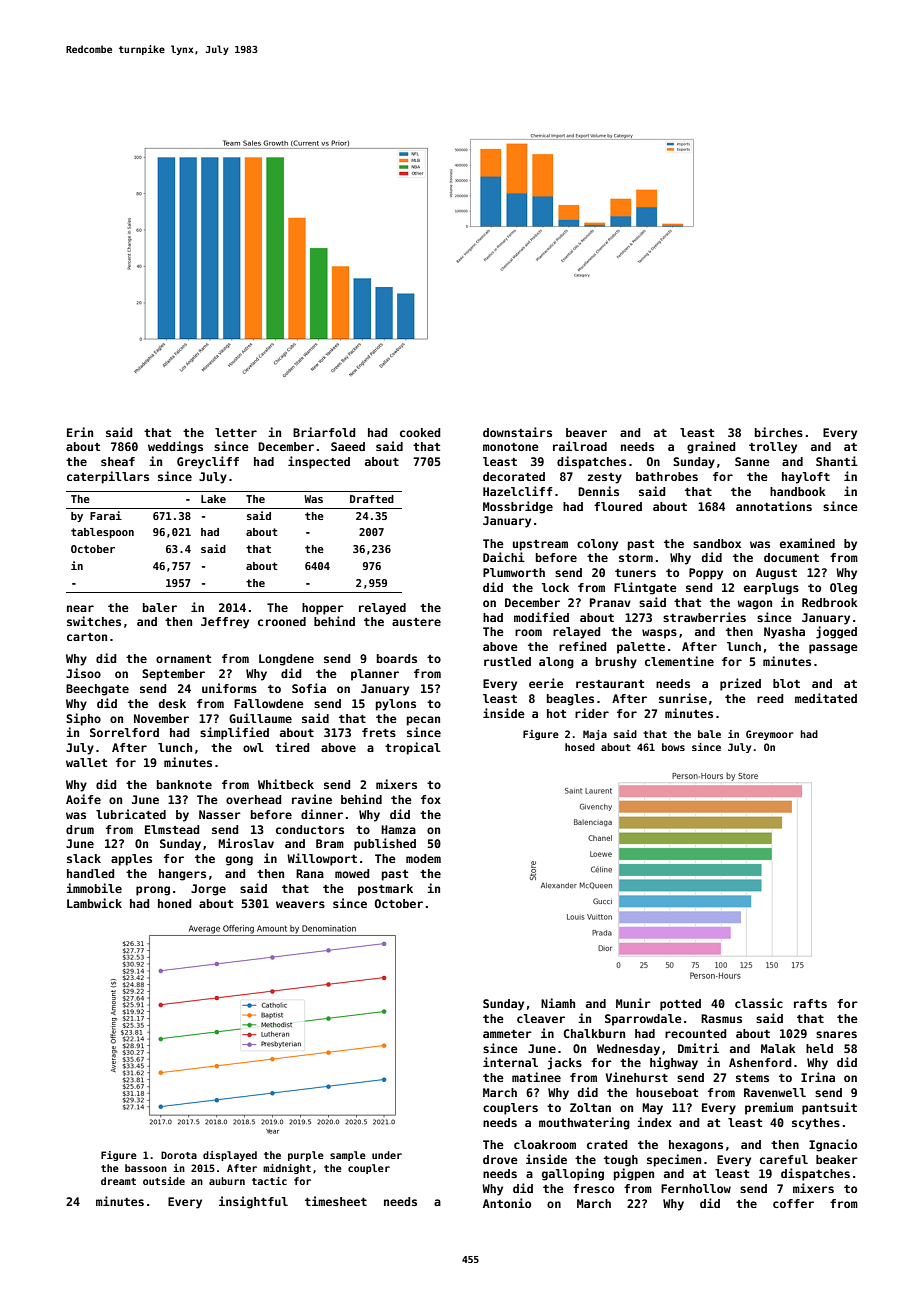 Image resolution: width=924 pixels, height=1308 pixels. Describe the element at coordinates (102, 533) in the screenshot. I see `tablespoon` at that location.
